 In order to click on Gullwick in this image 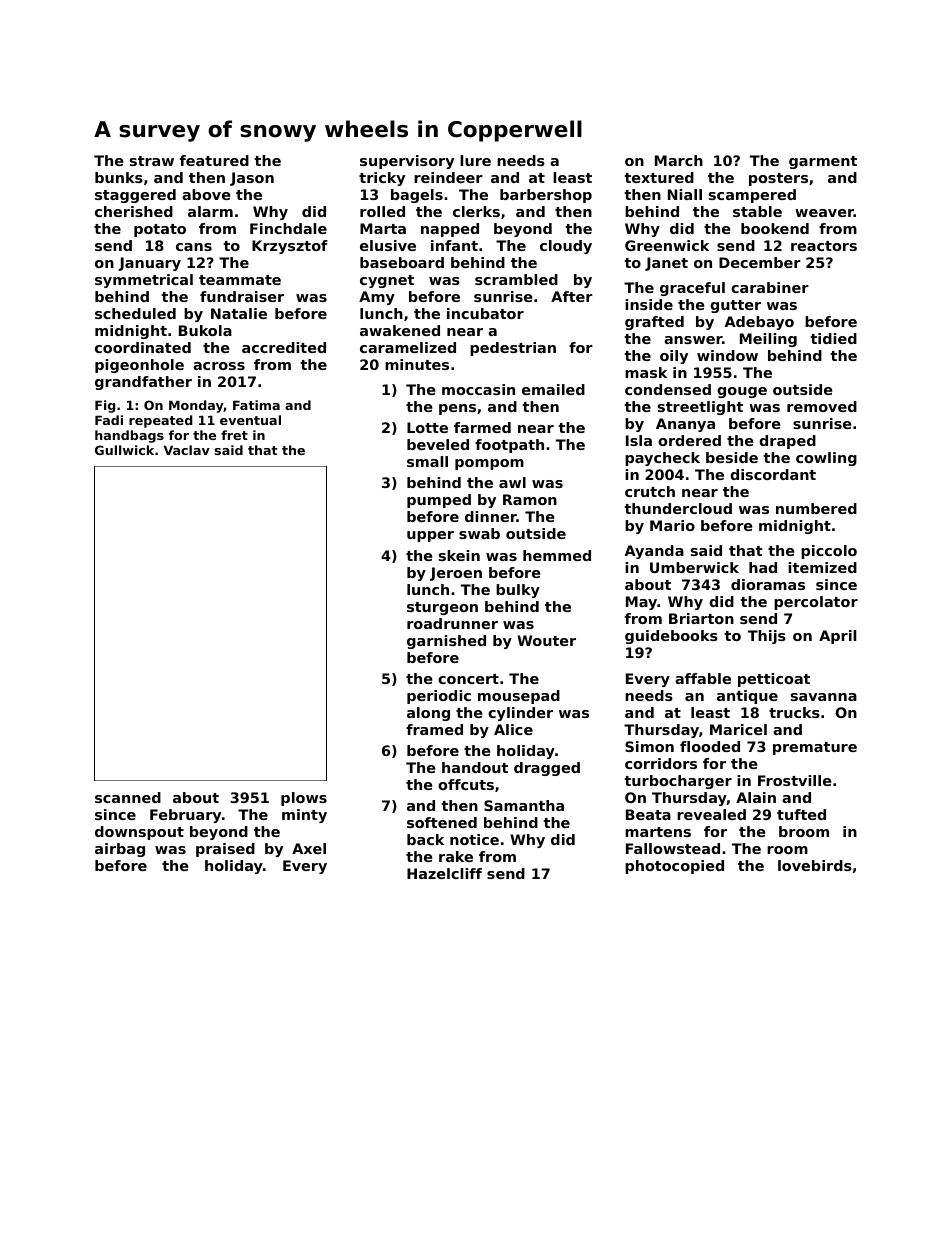, I will do `click(124, 450)`.
